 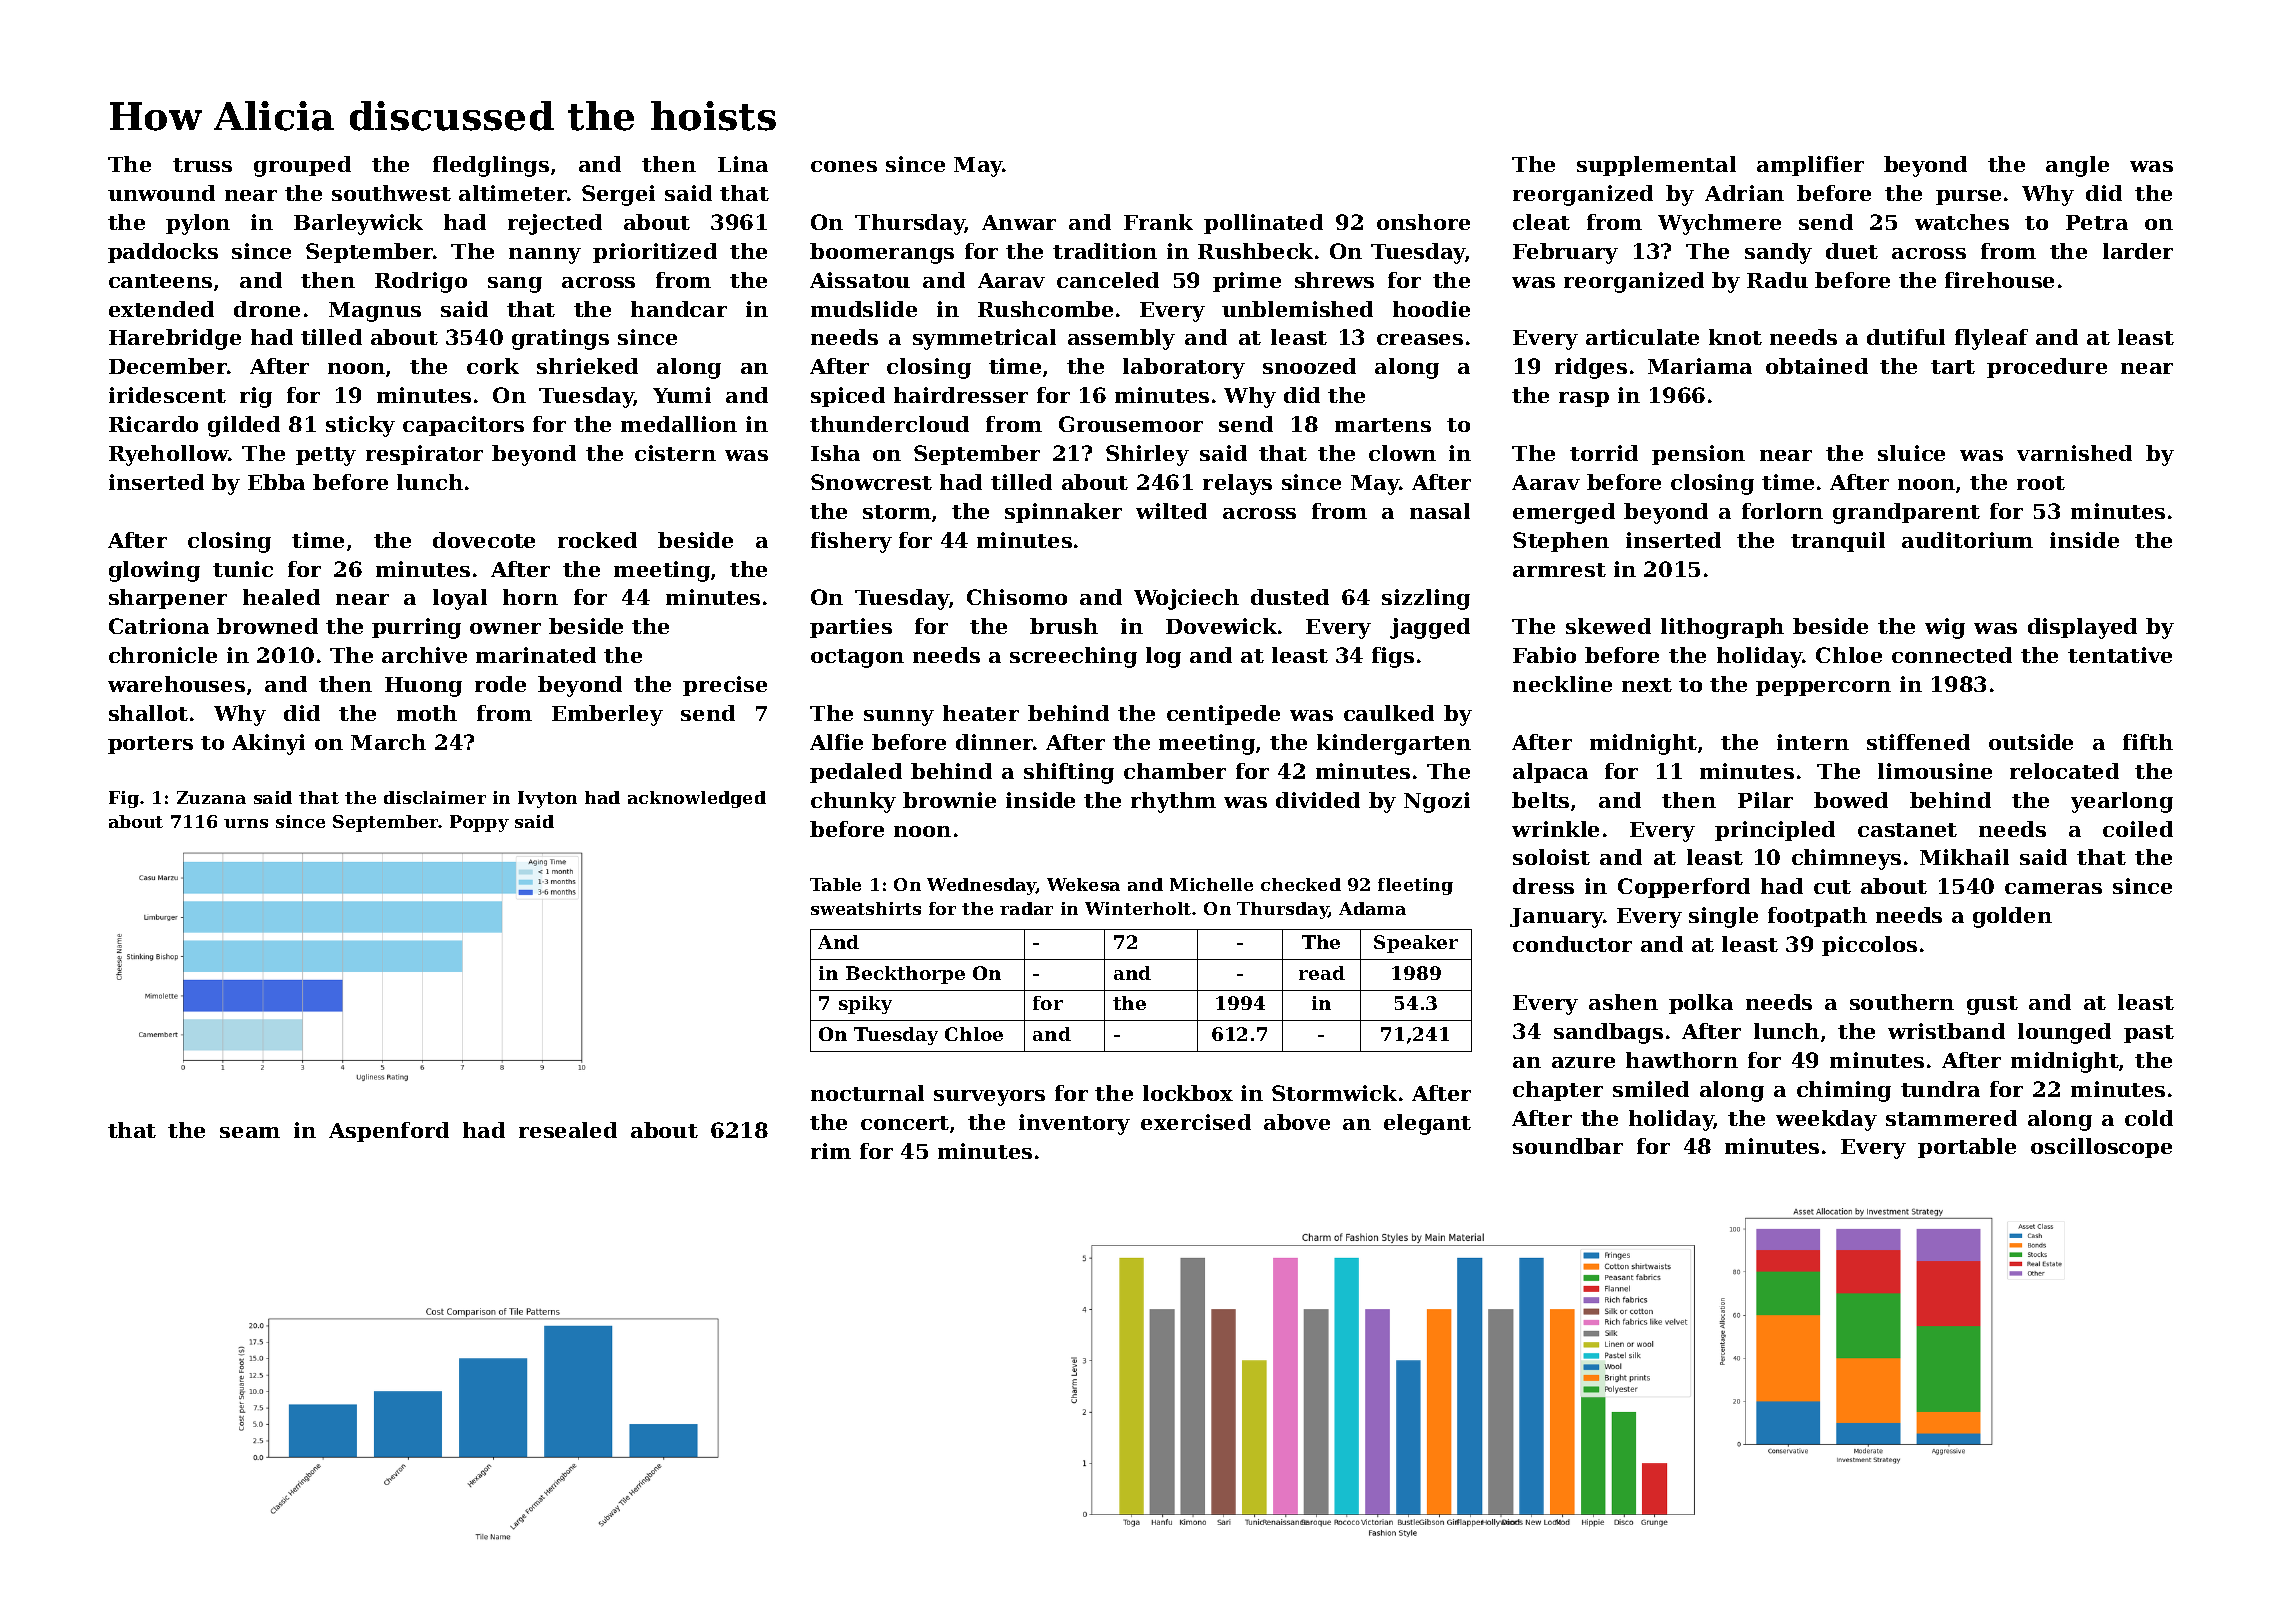 I want to click on pension, so click(x=1698, y=455).
